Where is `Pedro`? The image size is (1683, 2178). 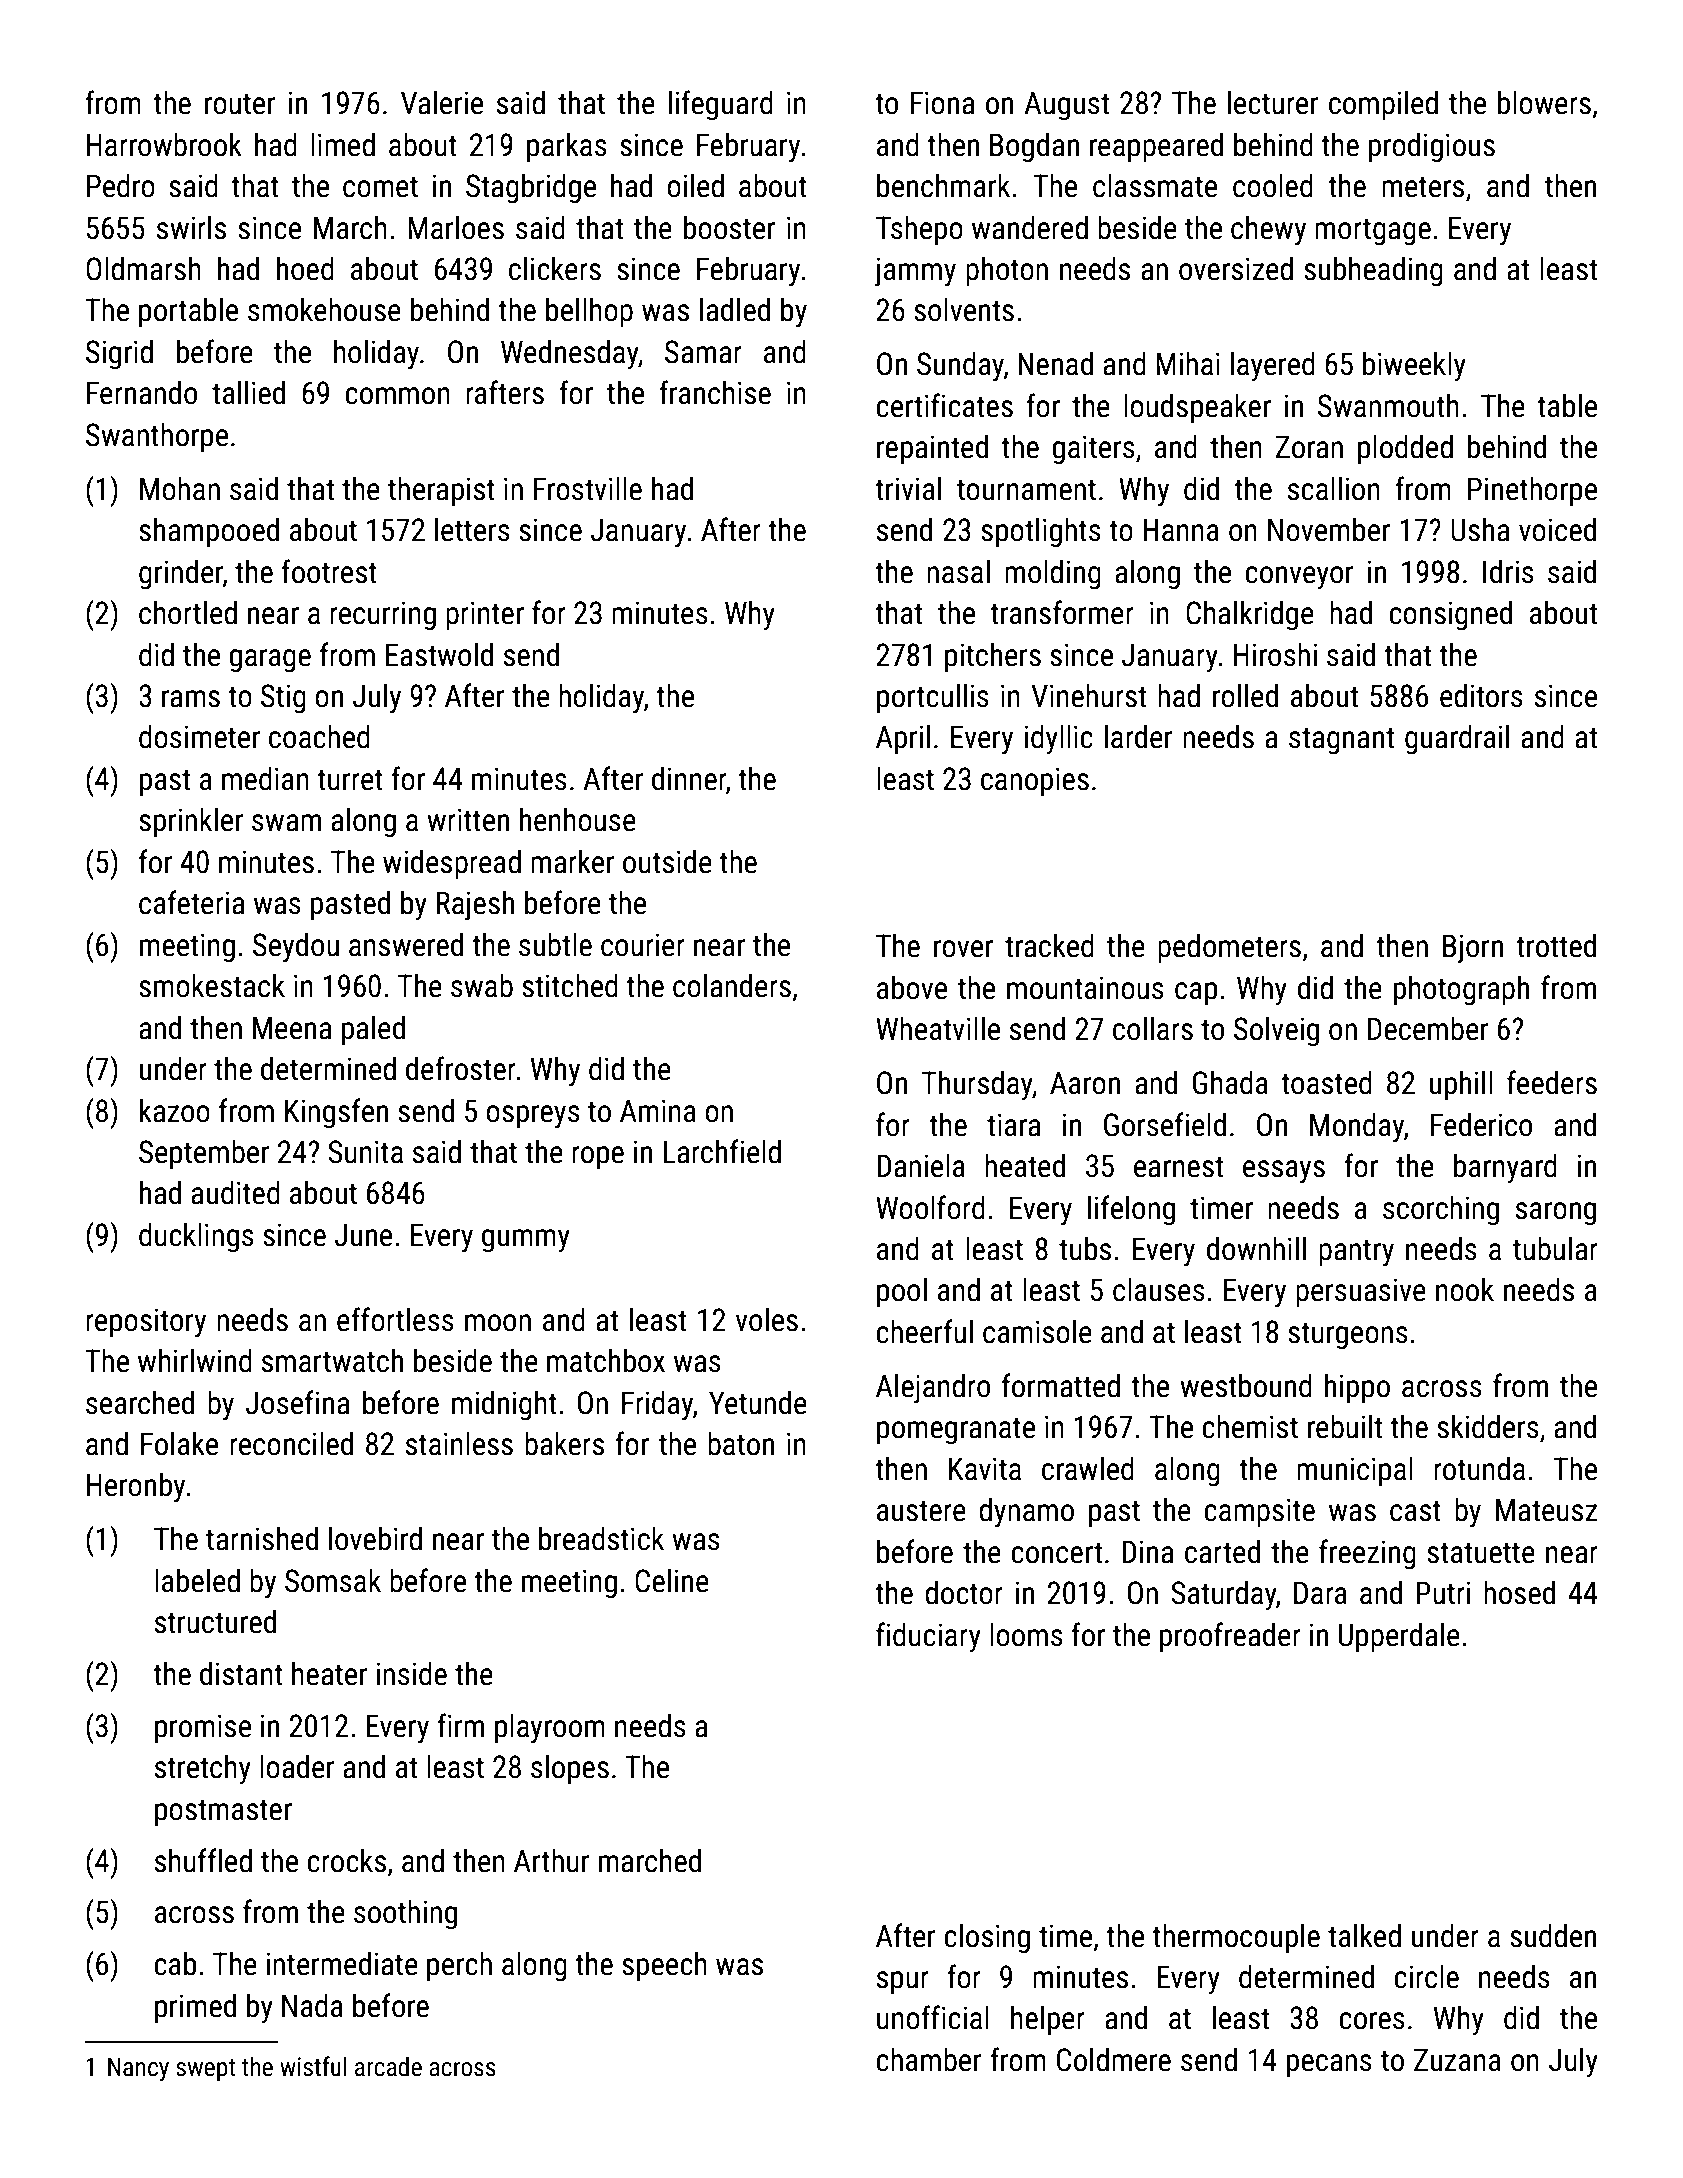
Pedro is located at coordinates (121, 186).
